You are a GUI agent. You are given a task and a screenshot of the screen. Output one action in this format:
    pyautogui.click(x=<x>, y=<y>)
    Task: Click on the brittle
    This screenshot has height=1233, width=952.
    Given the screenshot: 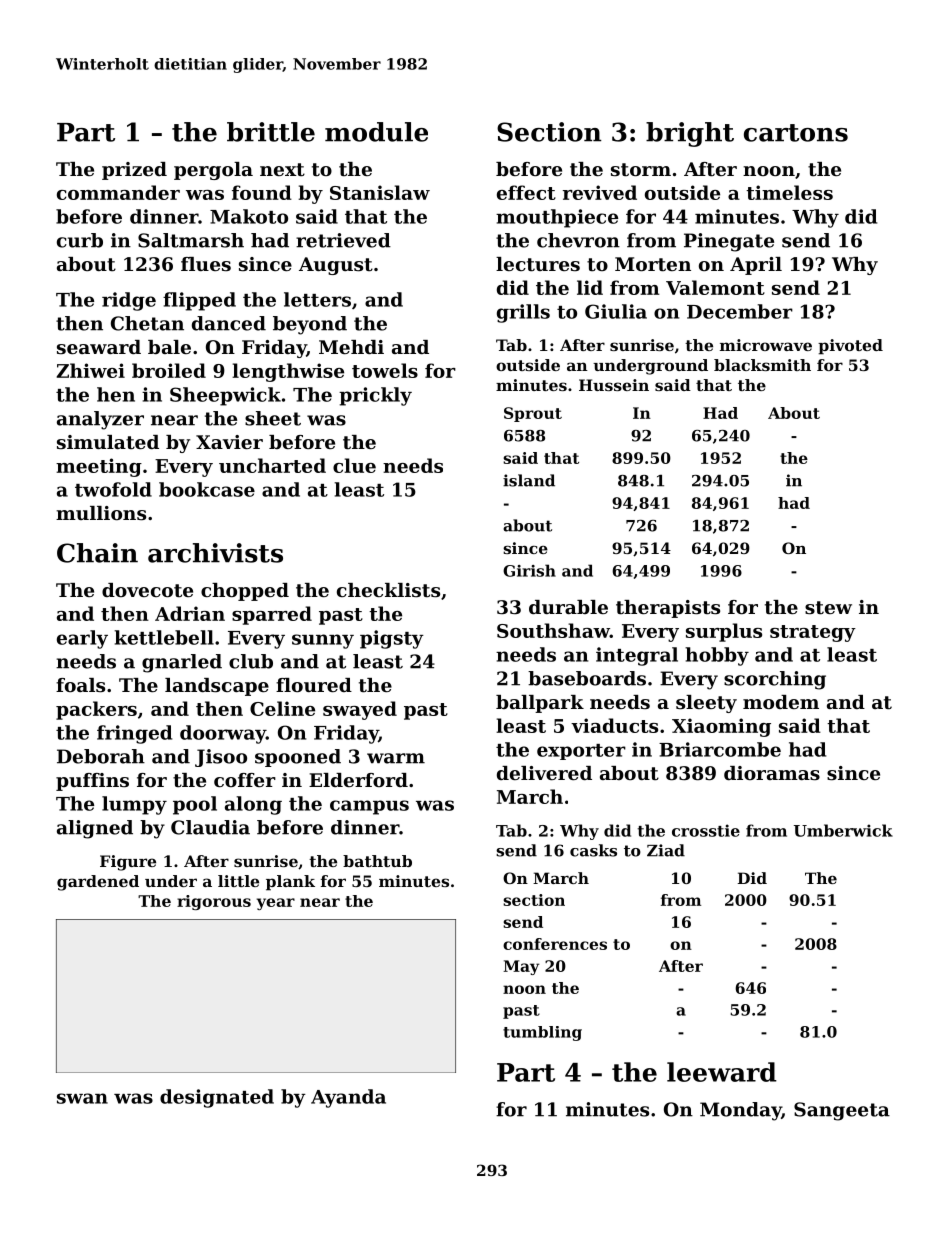 What is the action you would take?
    pyautogui.click(x=271, y=132)
